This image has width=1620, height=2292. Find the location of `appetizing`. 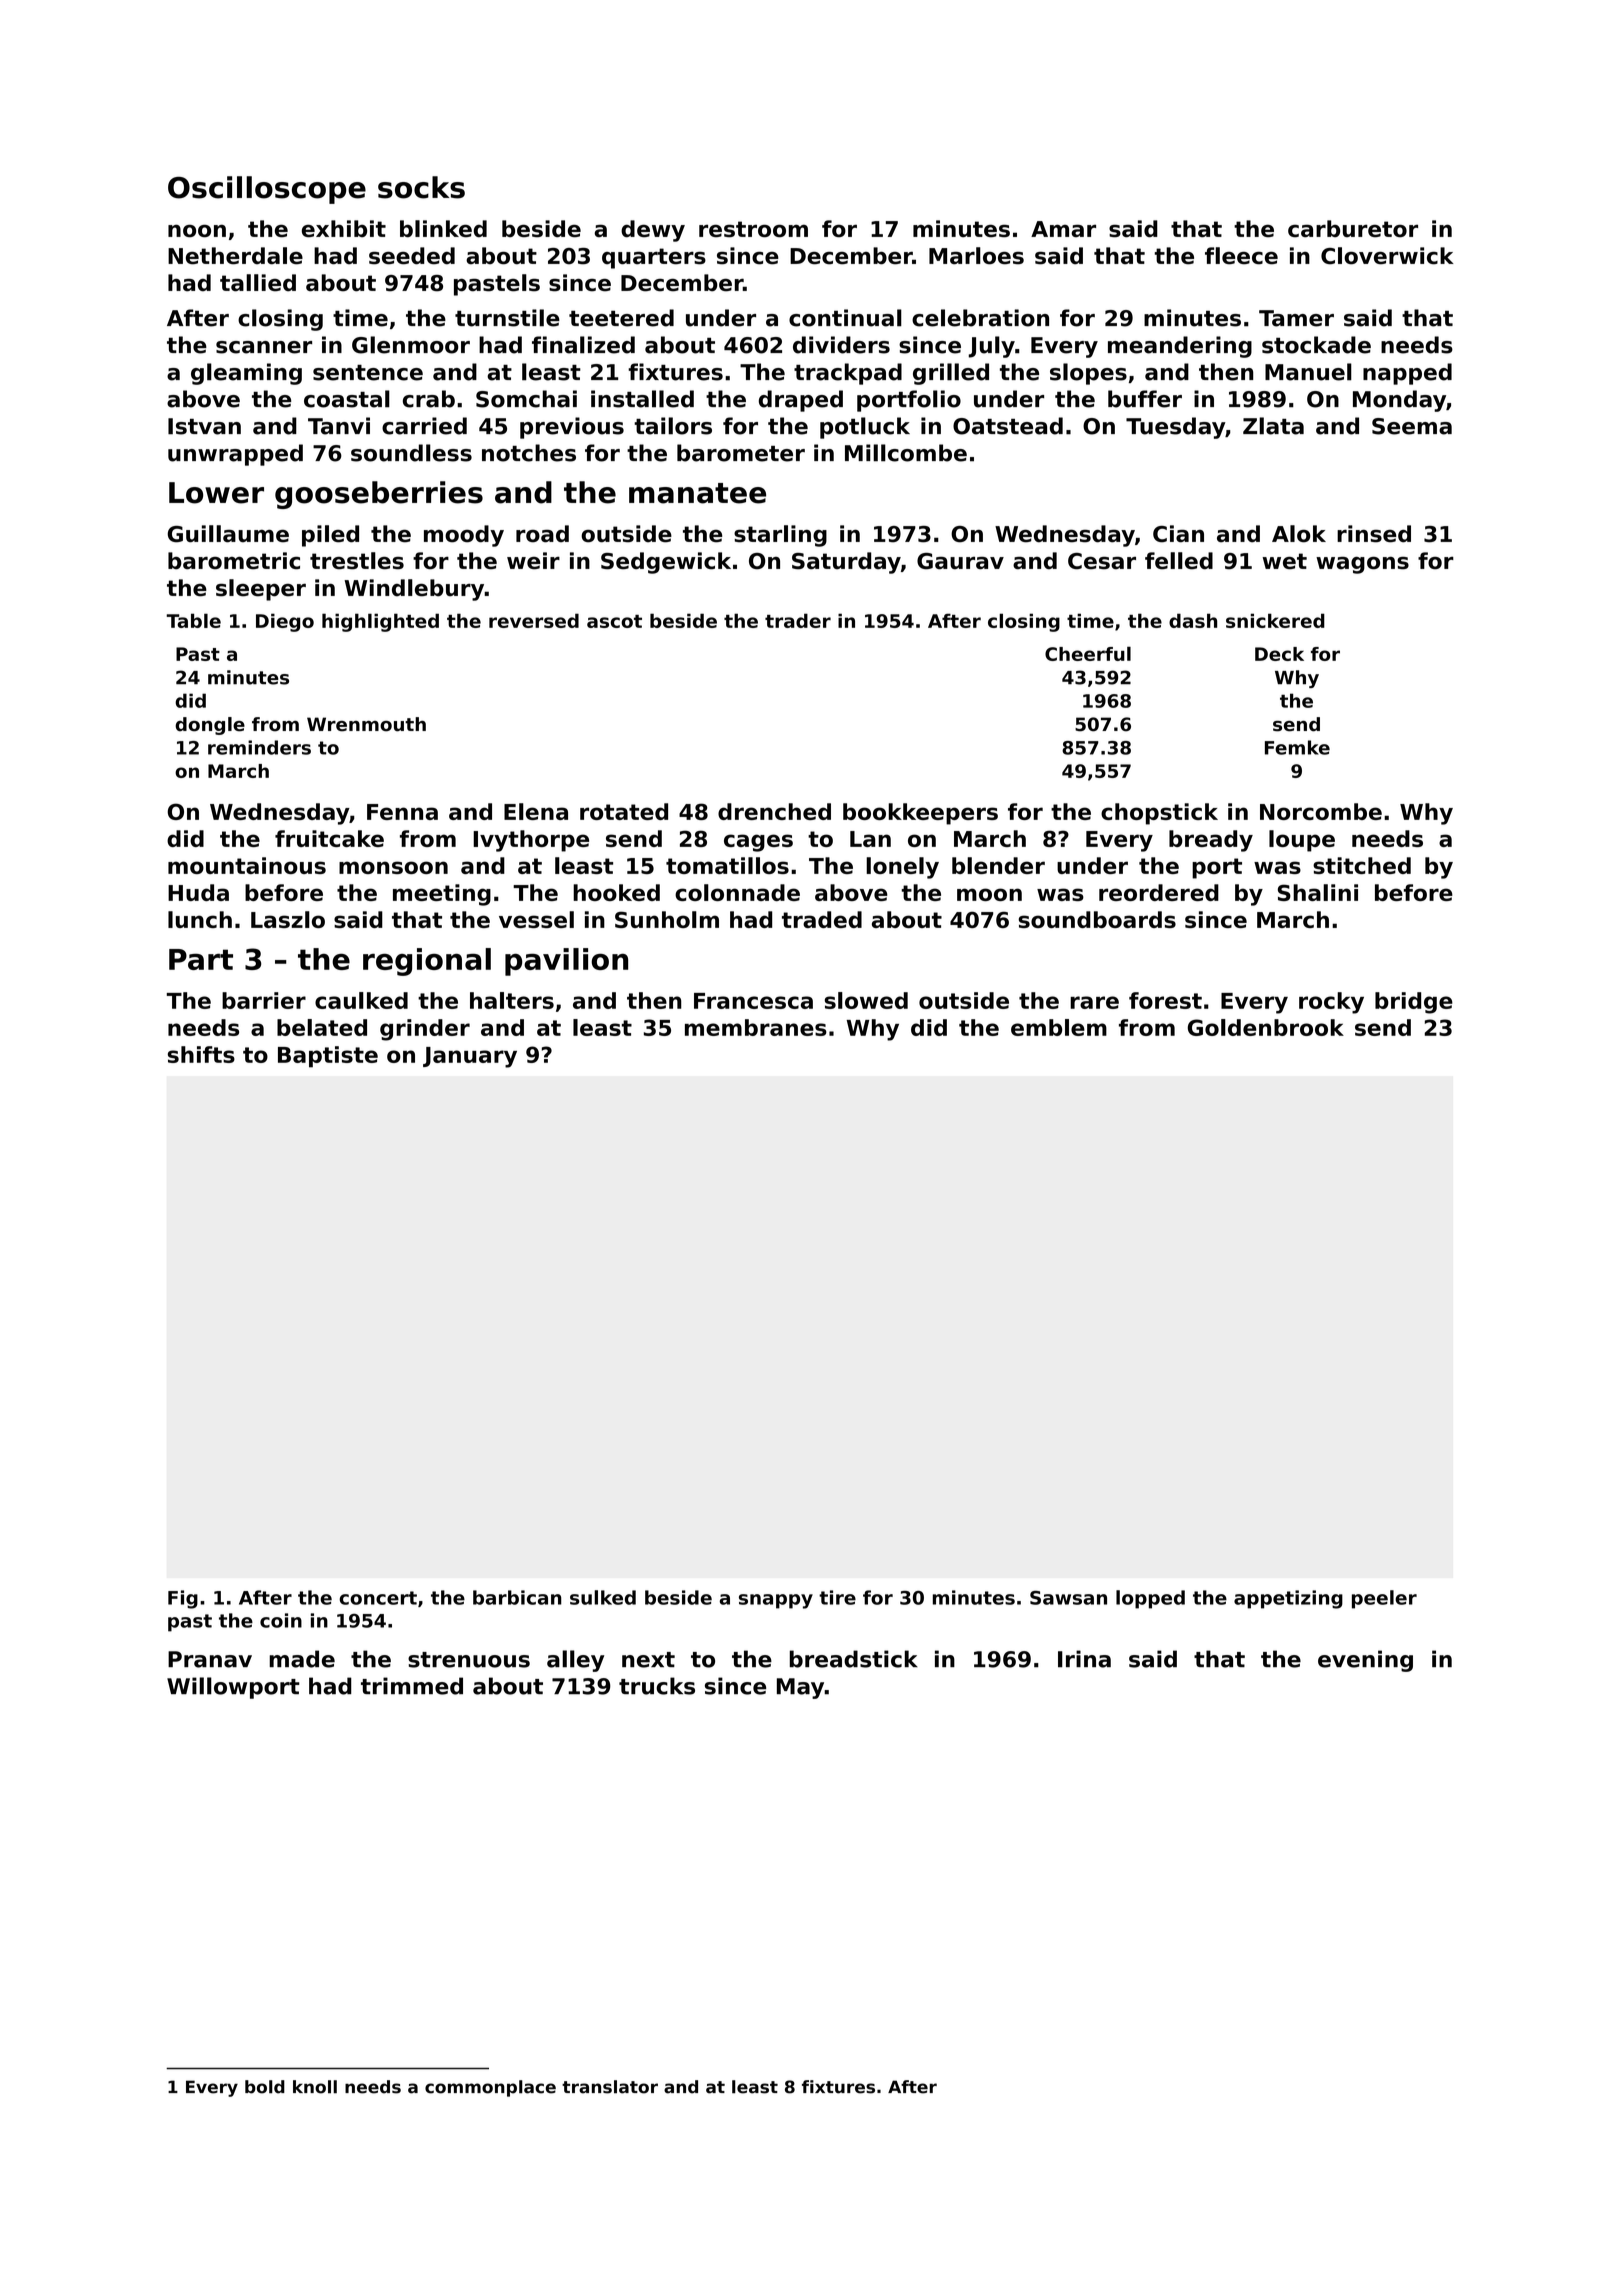

appetizing is located at coordinates (1288, 1599).
